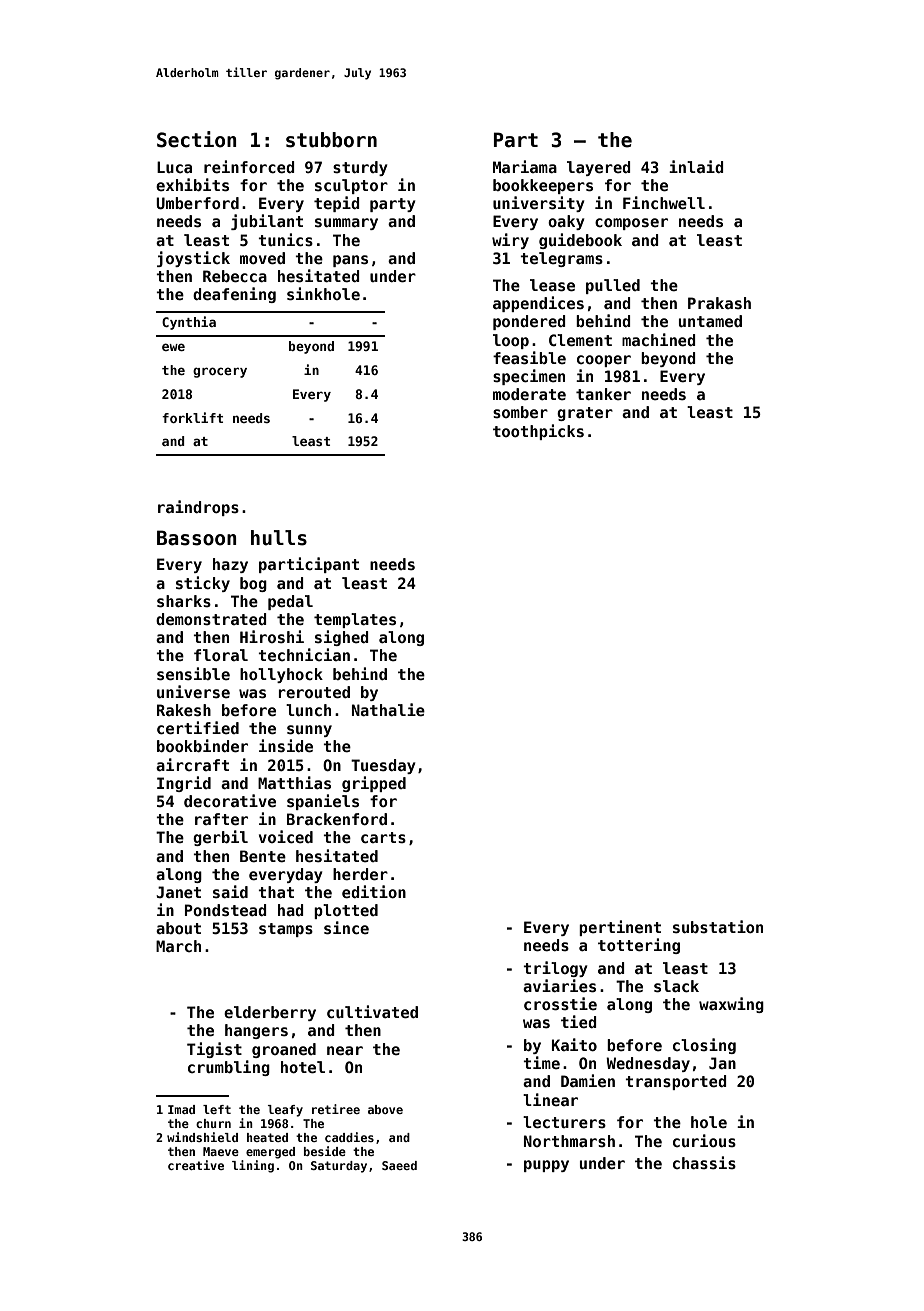  Describe the element at coordinates (538, 432) in the screenshot. I see `toothpicks` at that location.
